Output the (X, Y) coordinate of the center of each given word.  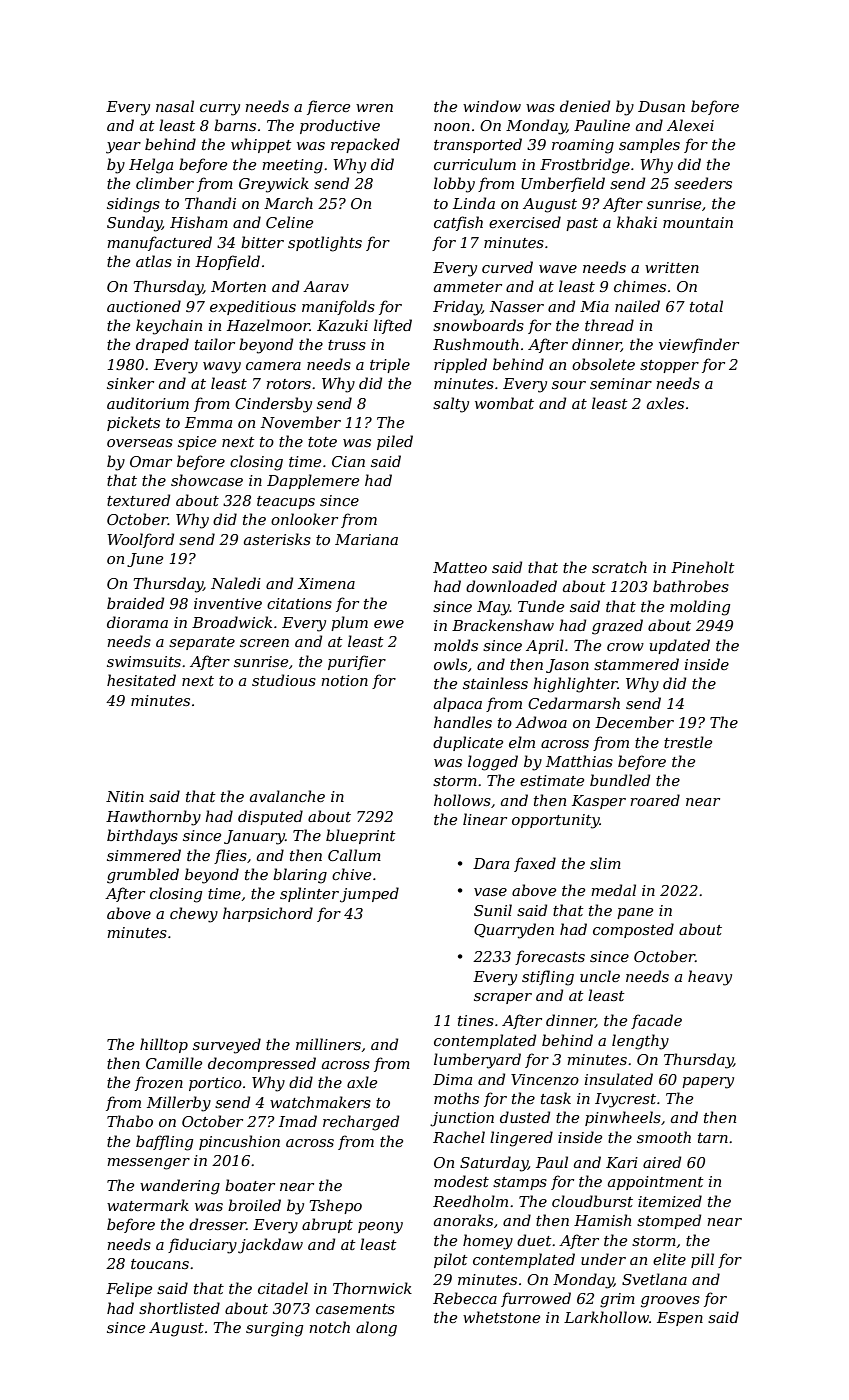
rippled (460, 365)
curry (220, 110)
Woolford (140, 540)
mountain (698, 222)
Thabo (130, 1121)
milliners (328, 1044)
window (492, 106)
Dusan (661, 106)
